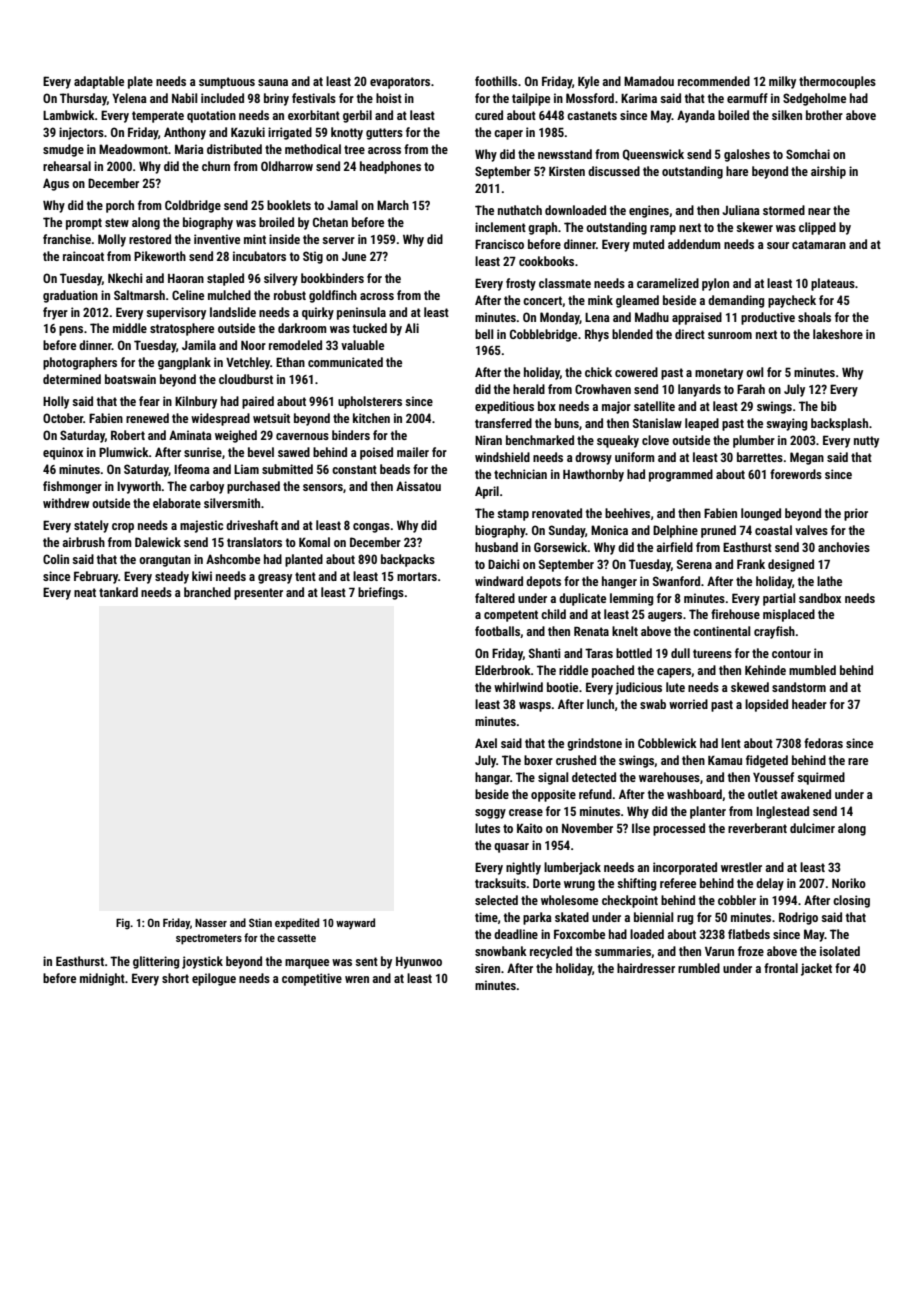 Image resolution: width=924 pixels, height=1308 pixels. I want to click on Elderbrook, so click(503, 670).
